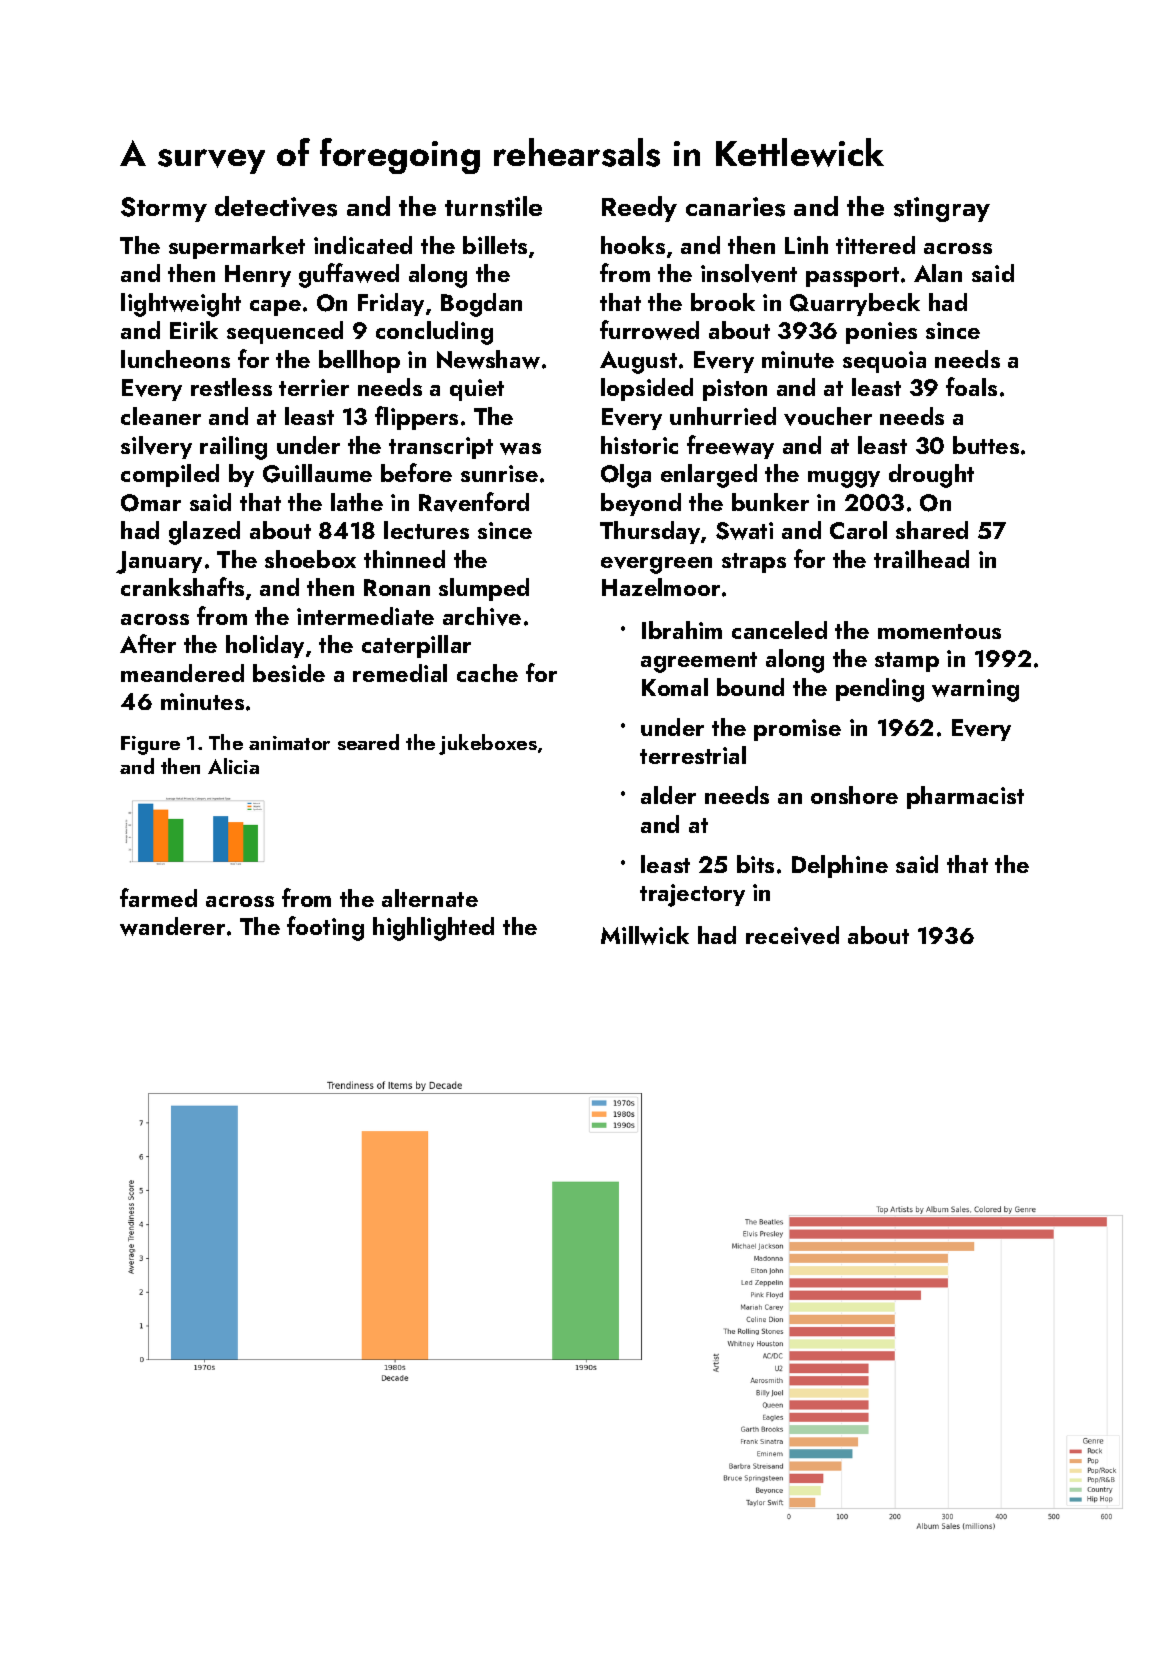 The image size is (1169, 1654). I want to click on crankshafts, so click(182, 586).
